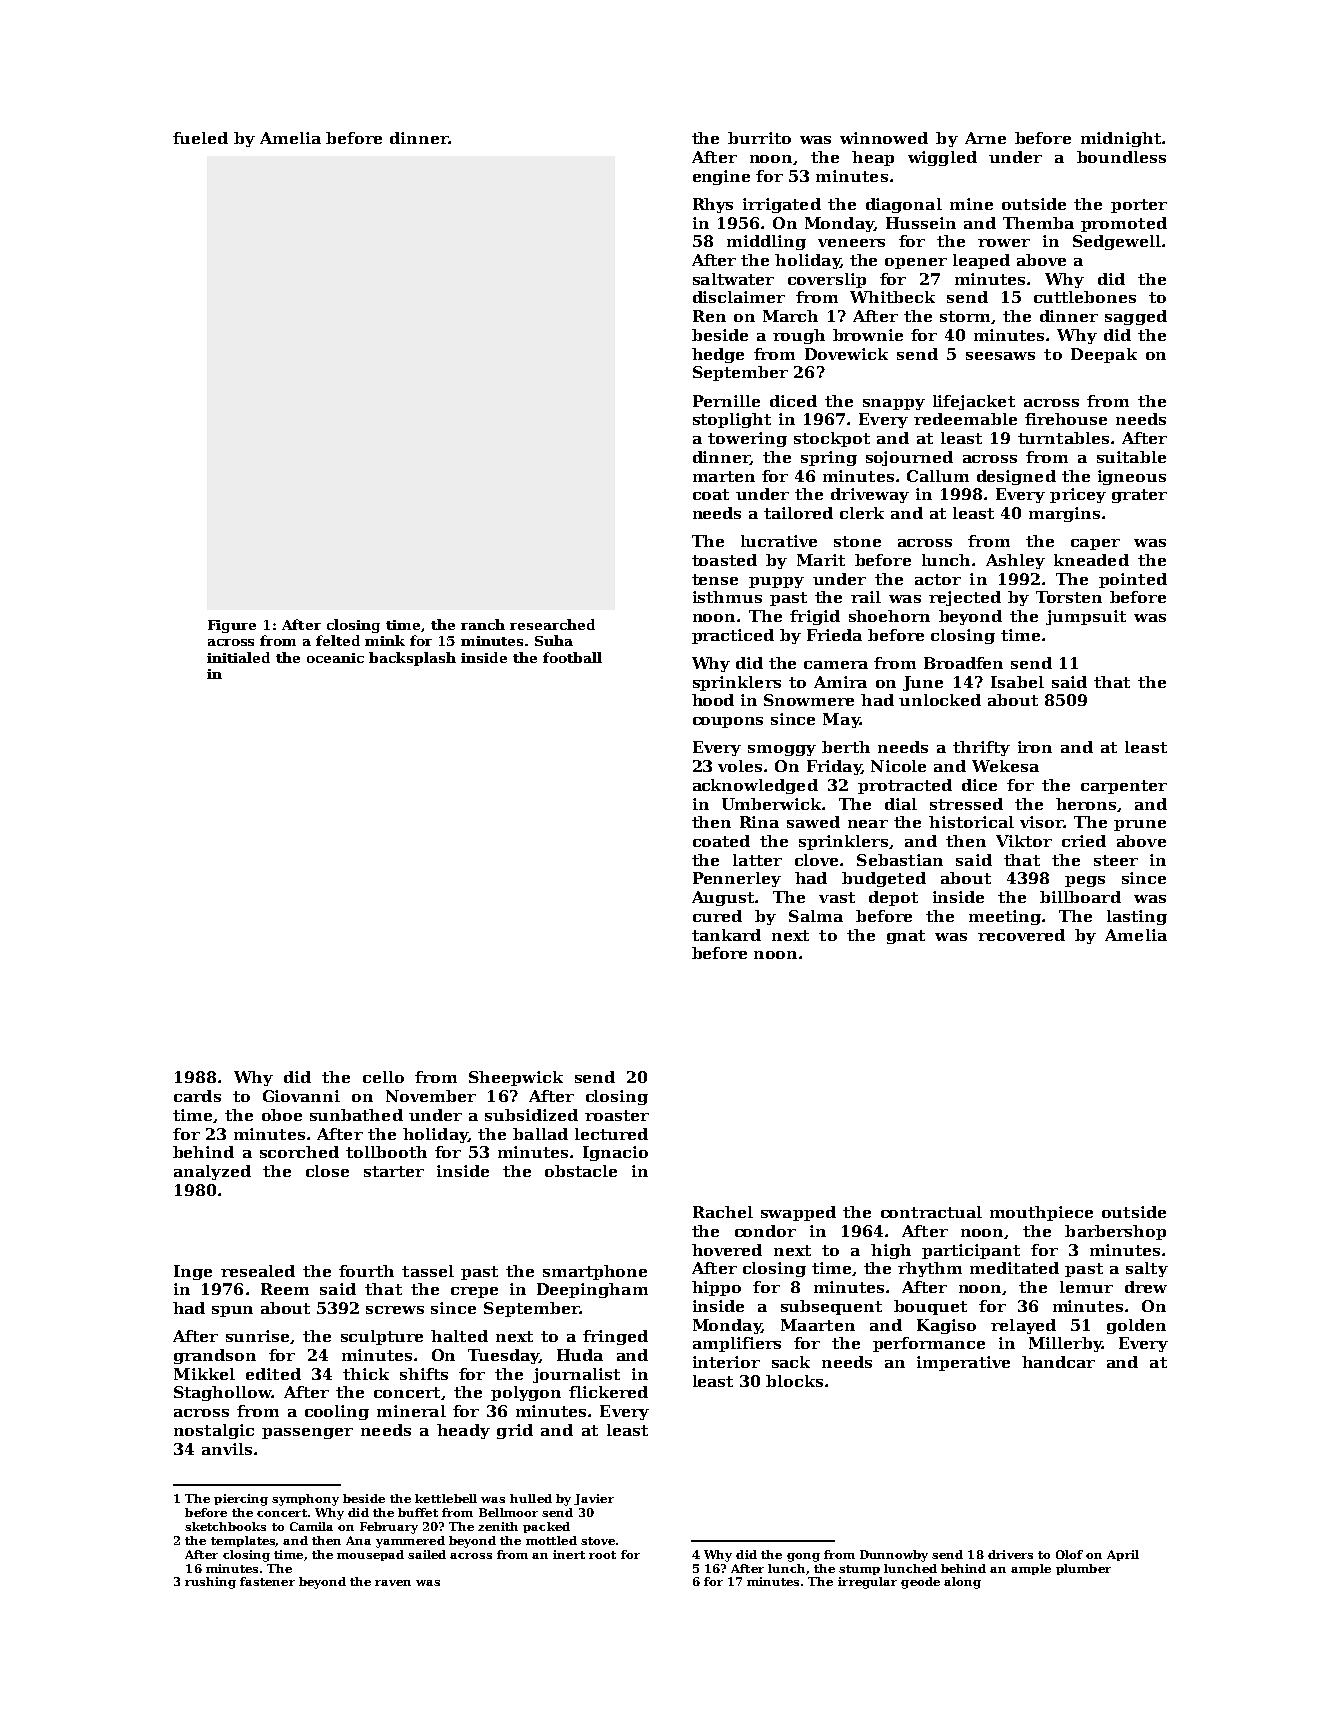  What do you see at coordinates (580, 1355) in the screenshot?
I see `Huda` at bounding box center [580, 1355].
